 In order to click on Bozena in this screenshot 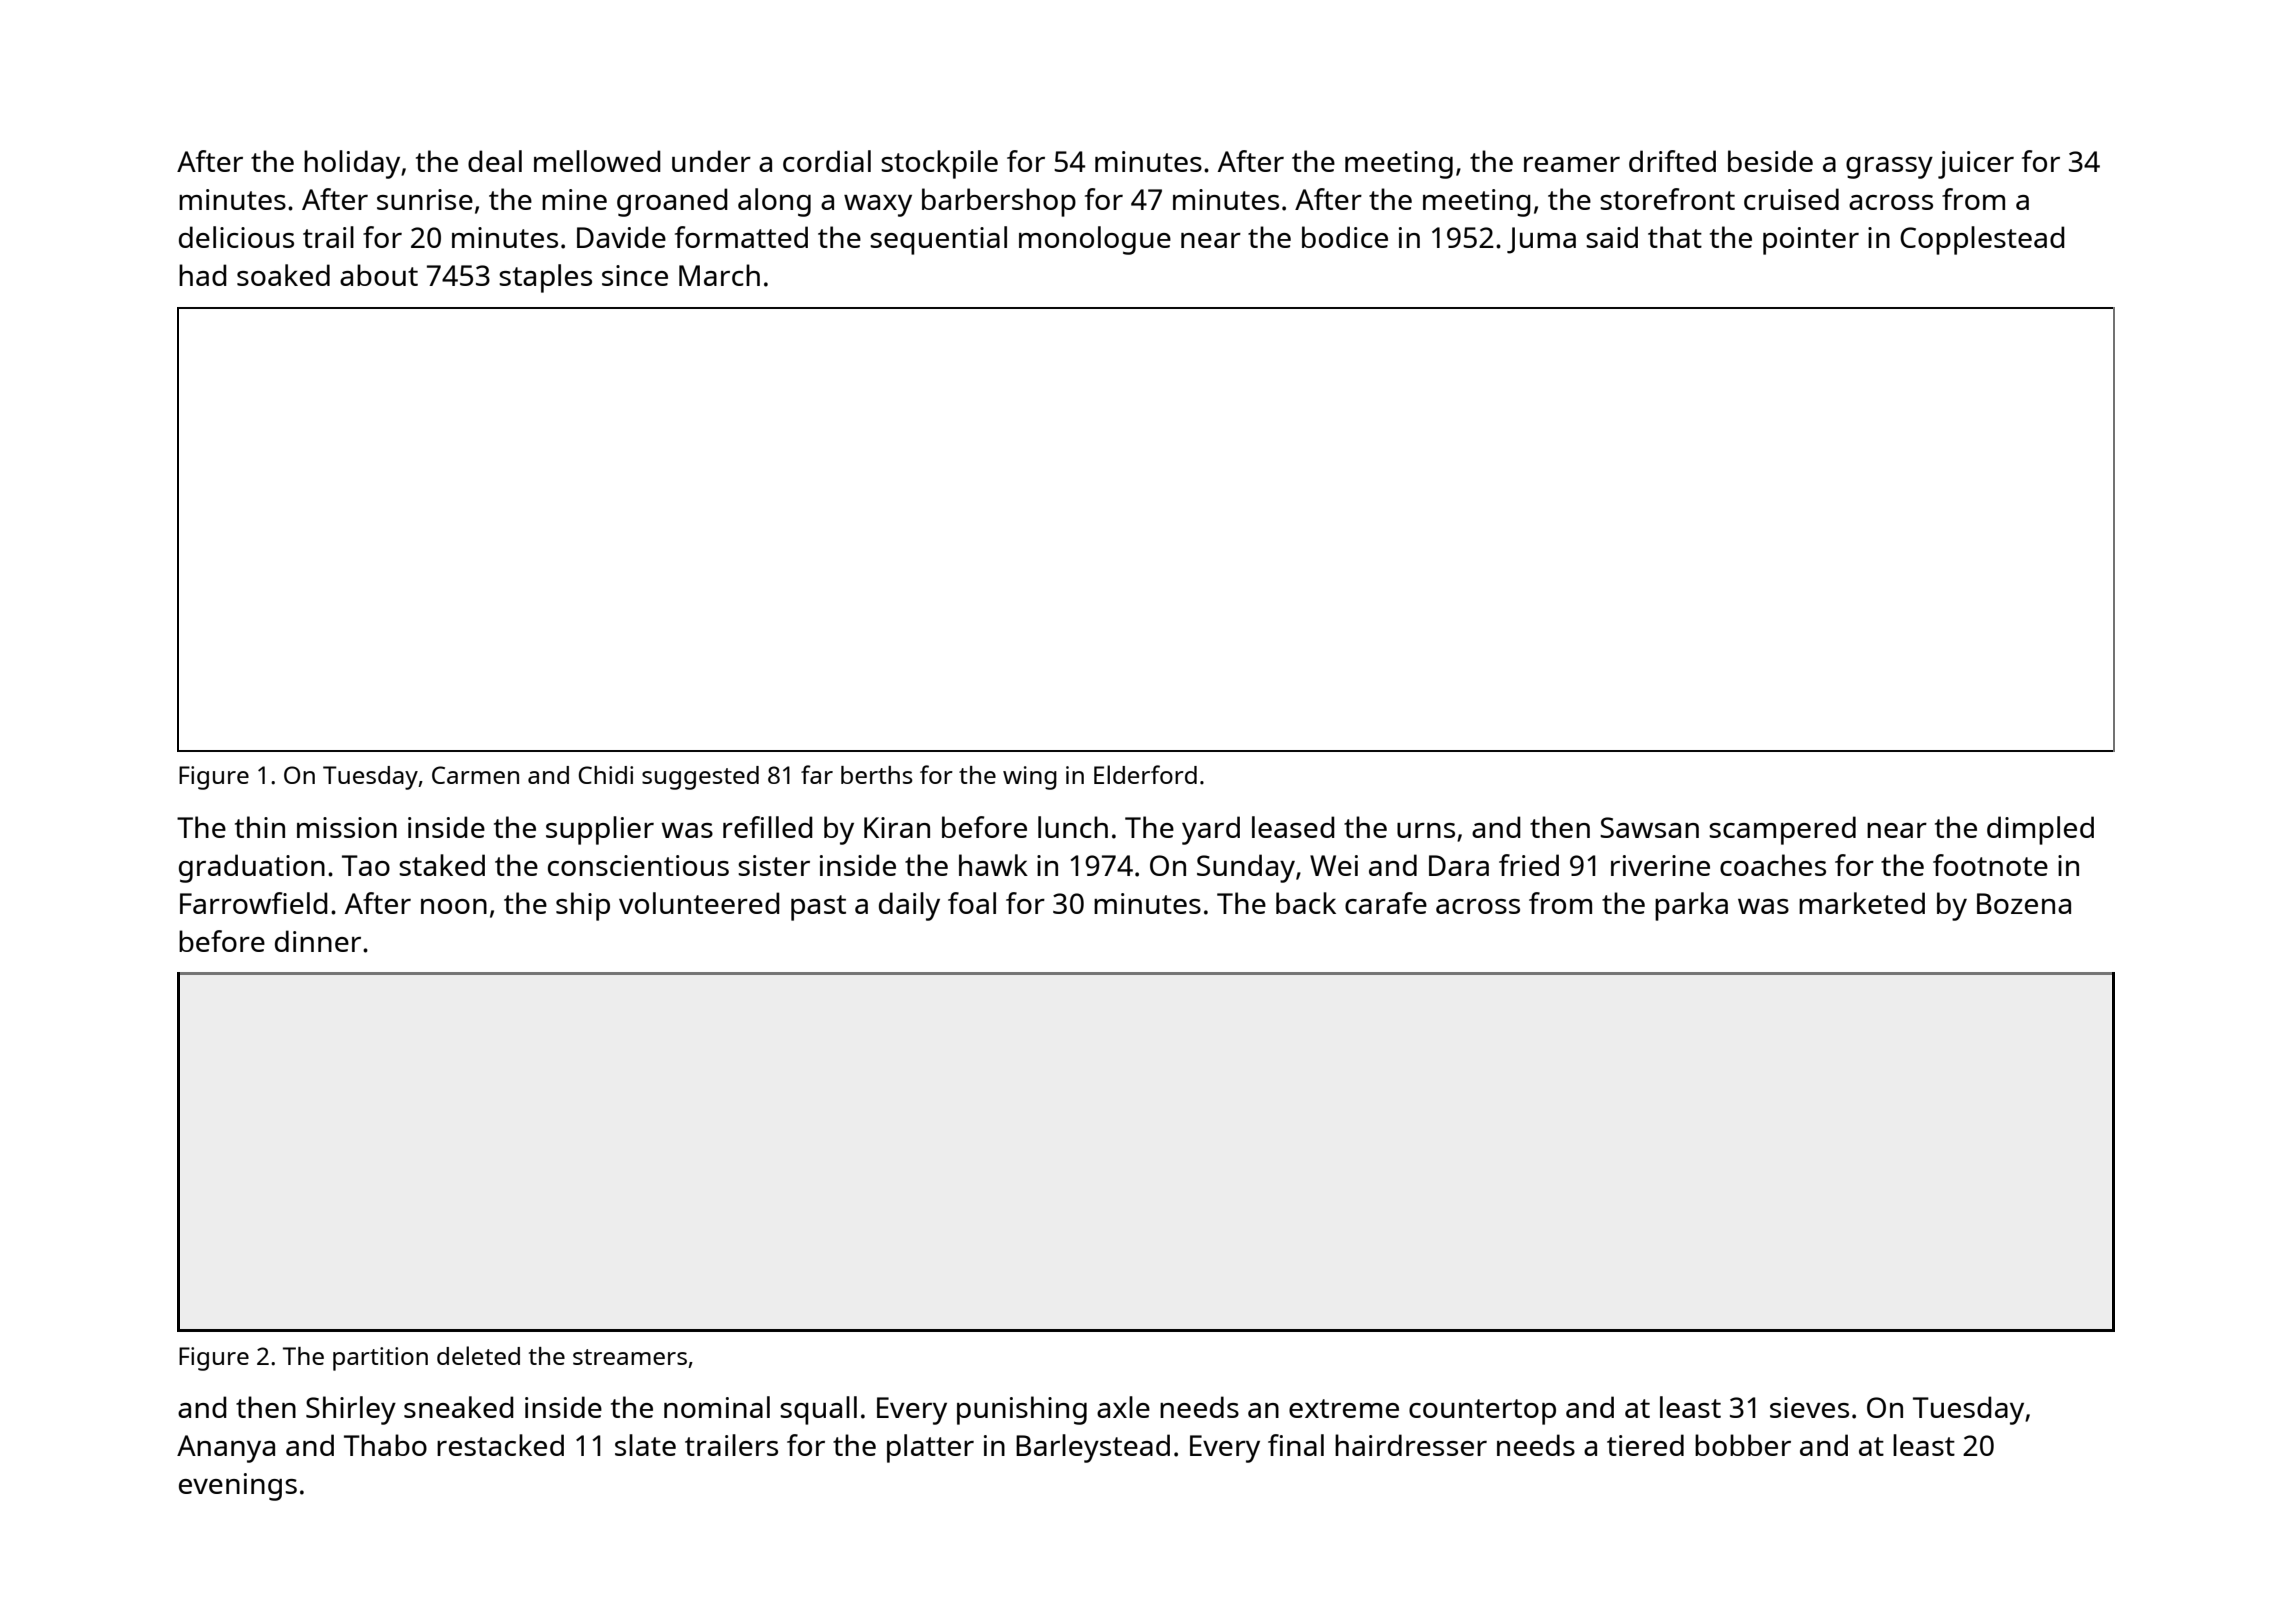, I will do `click(2024, 903)`.
